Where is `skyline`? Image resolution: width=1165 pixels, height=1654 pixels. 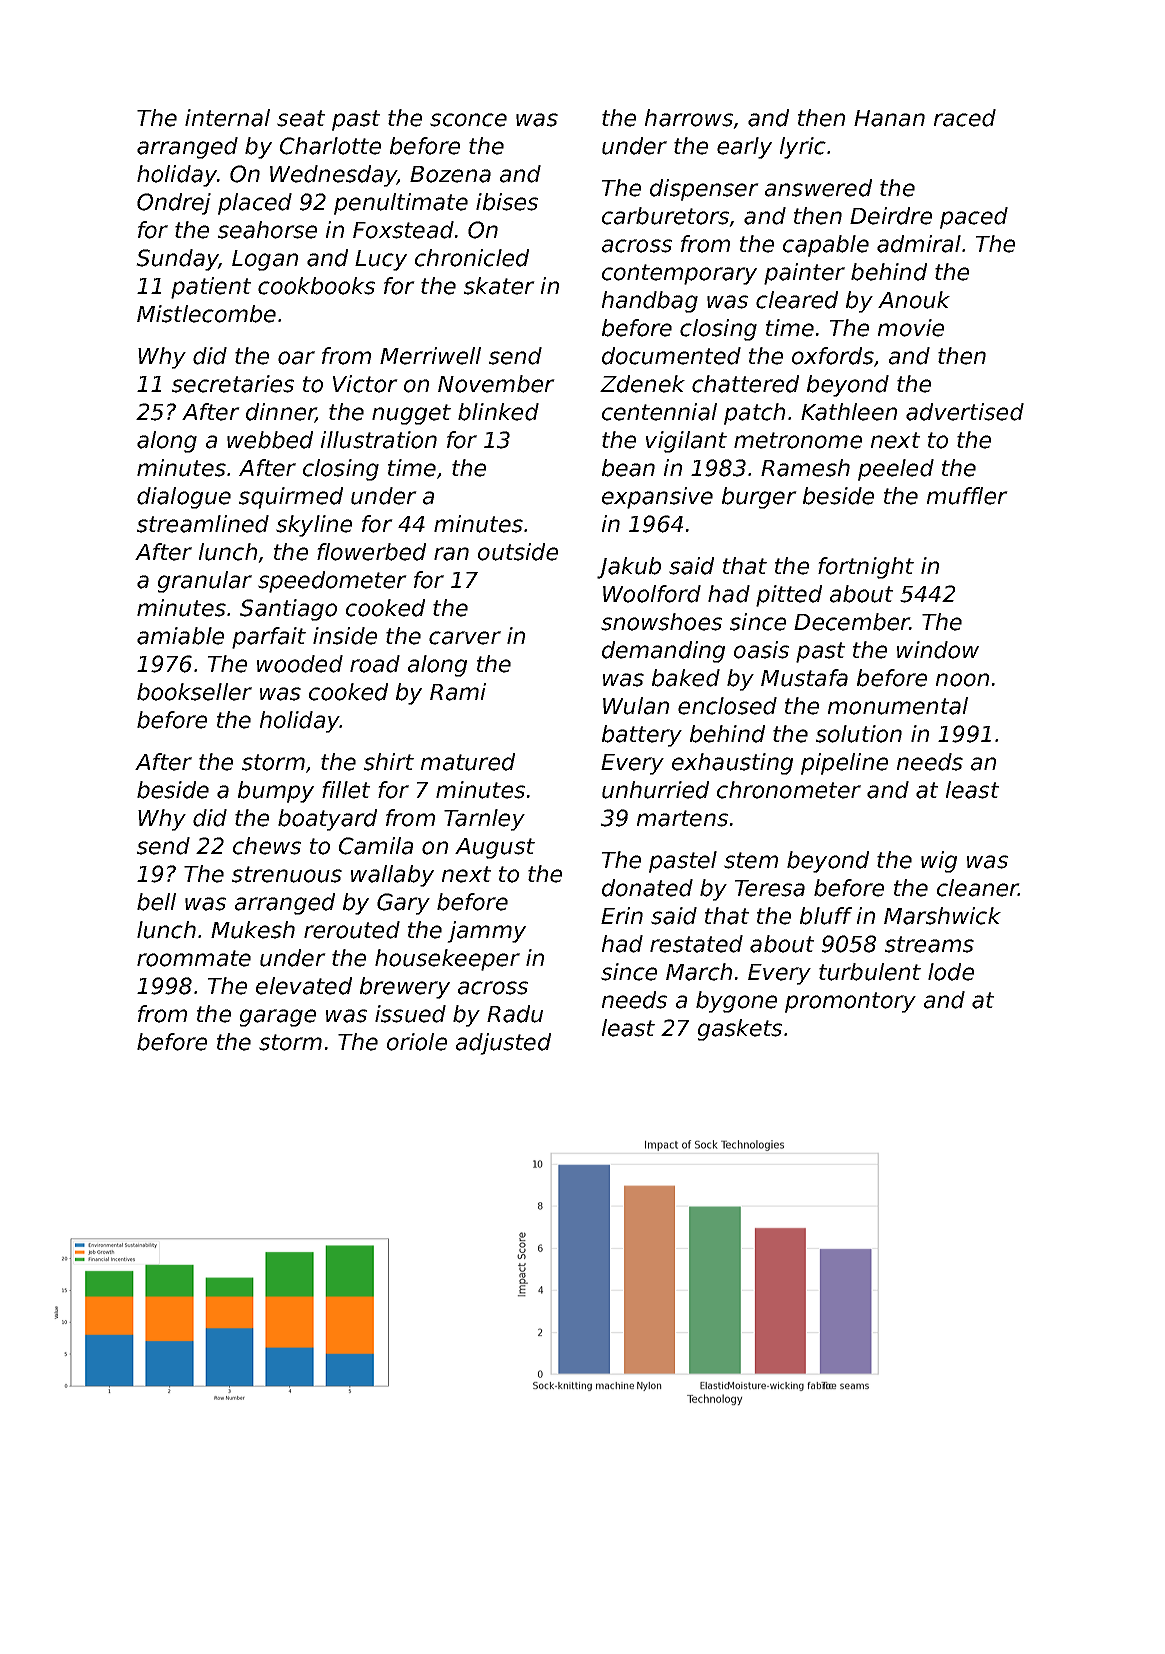
skyline is located at coordinates (314, 526).
